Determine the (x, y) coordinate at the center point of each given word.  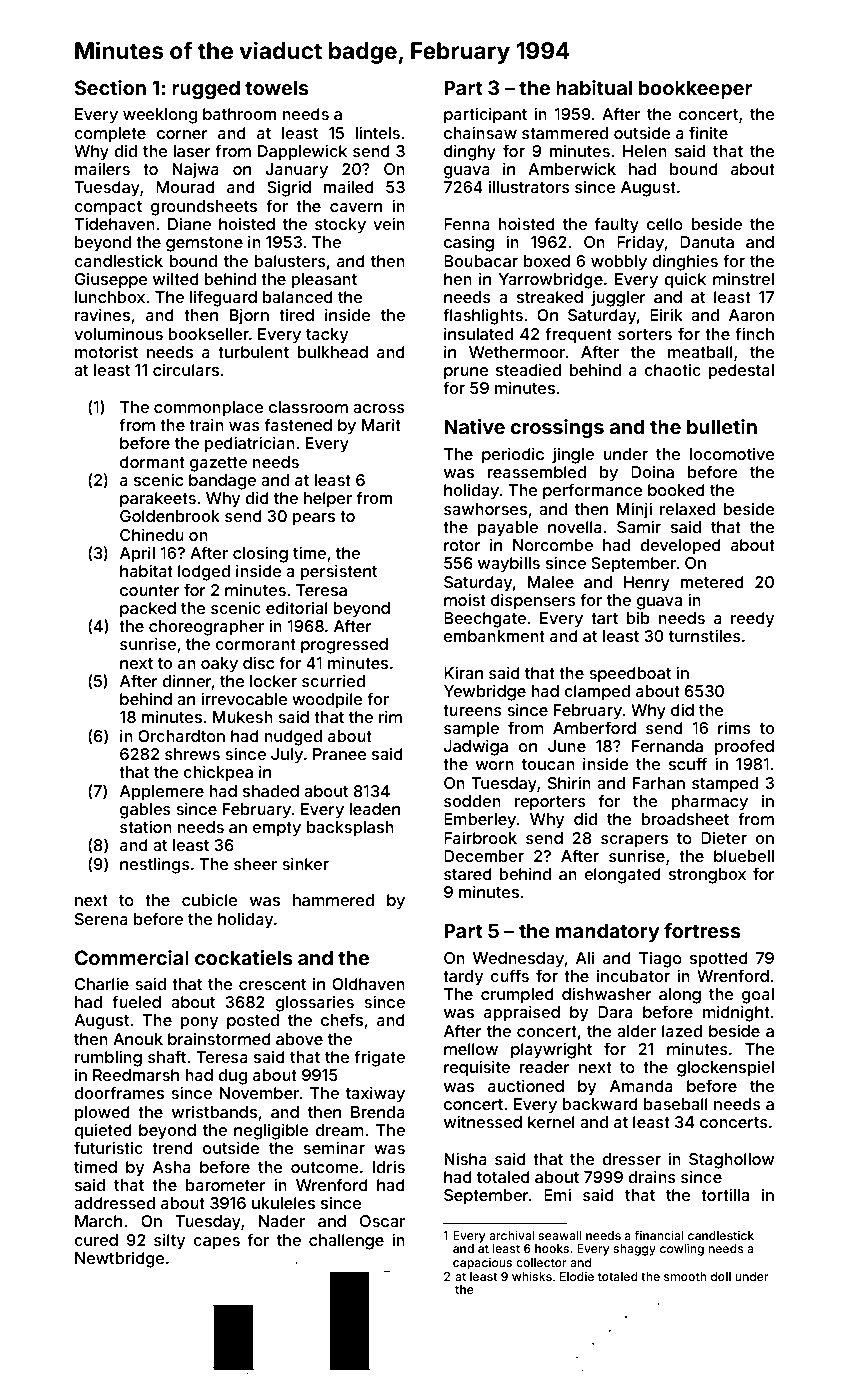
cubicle (210, 900)
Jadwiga (476, 747)
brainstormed (219, 1039)
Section (110, 87)
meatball (700, 352)
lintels (377, 132)
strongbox (707, 876)
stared (468, 874)
